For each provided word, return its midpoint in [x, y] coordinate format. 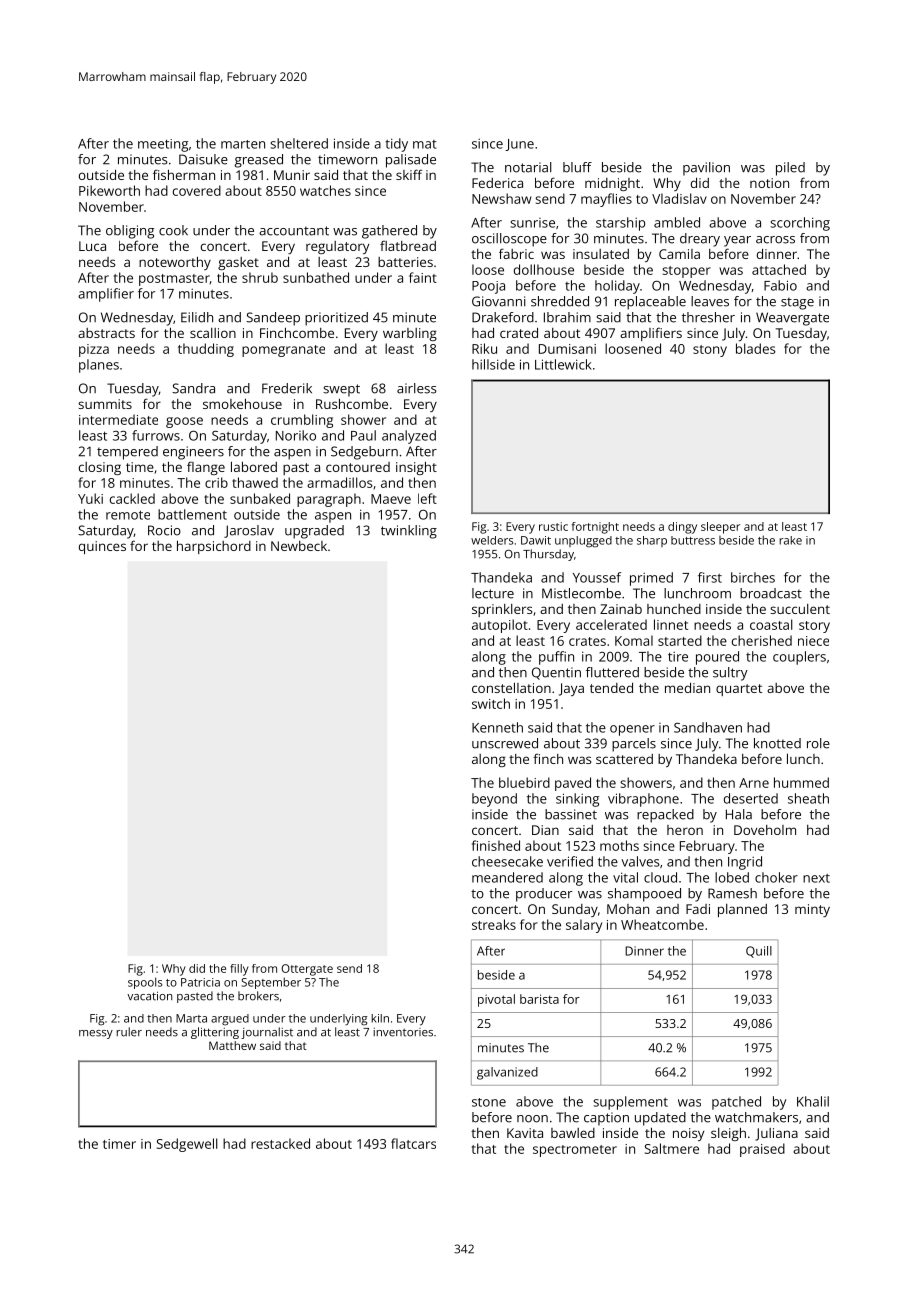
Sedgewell [187, 1145]
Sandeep [273, 319]
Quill [759, 952]
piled [790, 169]
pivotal [496, 1000]
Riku [484, 348]
